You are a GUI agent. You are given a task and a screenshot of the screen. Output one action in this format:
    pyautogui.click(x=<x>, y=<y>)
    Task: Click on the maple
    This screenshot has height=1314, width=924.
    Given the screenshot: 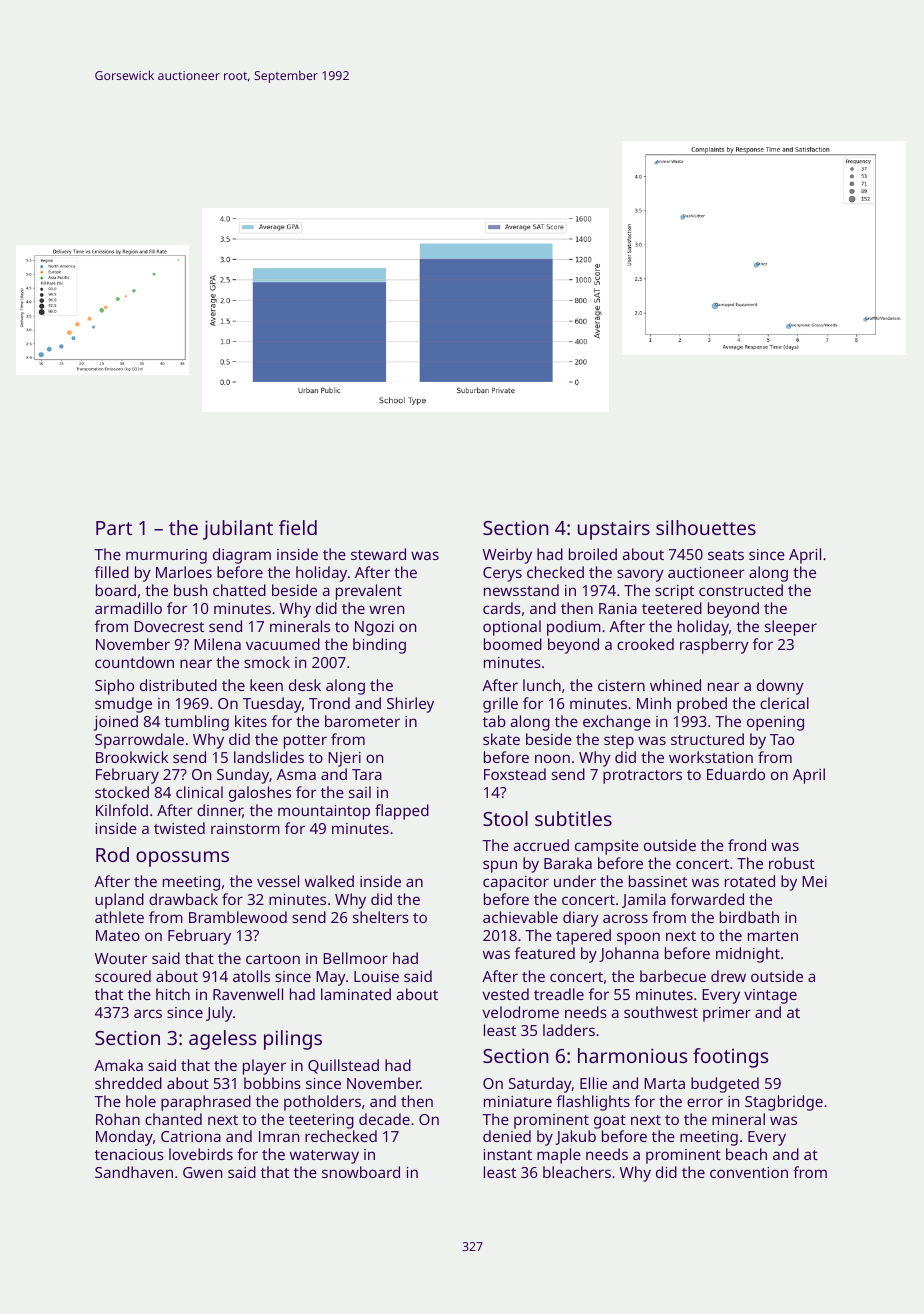 What is the action you would take?
    pyautogui.click(x=559, y=1156)
